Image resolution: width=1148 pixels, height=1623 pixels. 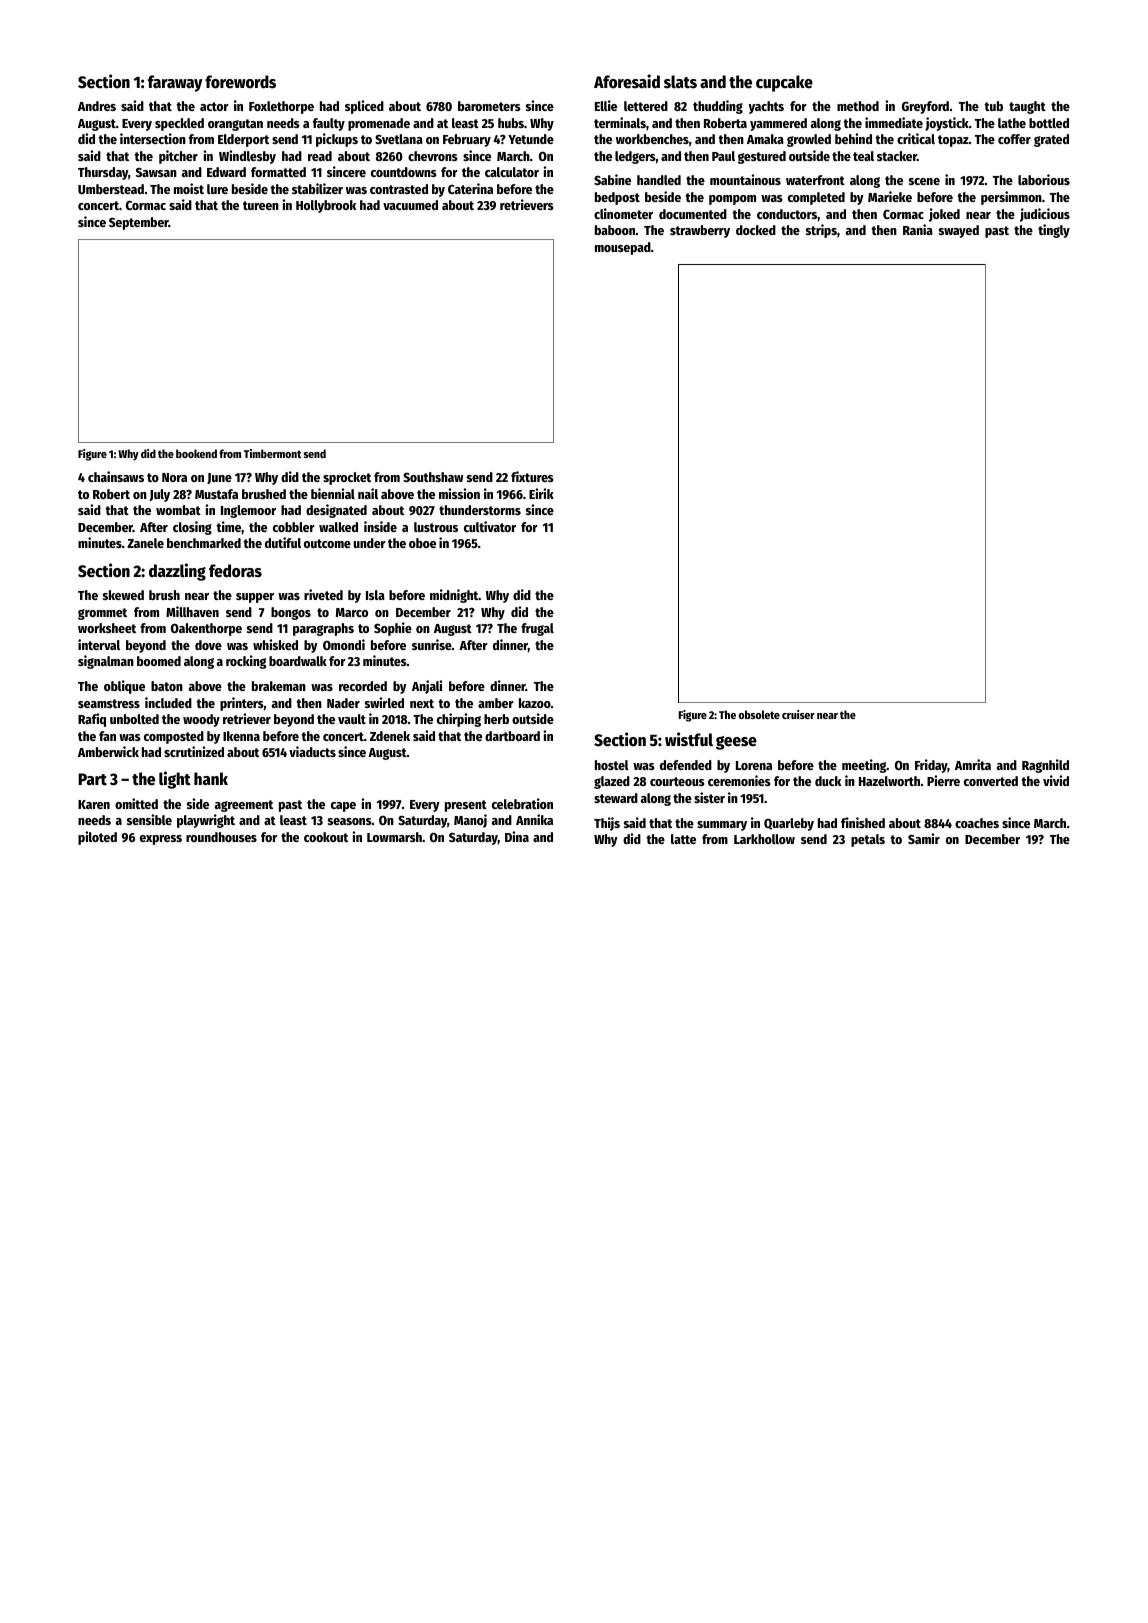 I want to click on joystick, so click(x=947, y=124).
